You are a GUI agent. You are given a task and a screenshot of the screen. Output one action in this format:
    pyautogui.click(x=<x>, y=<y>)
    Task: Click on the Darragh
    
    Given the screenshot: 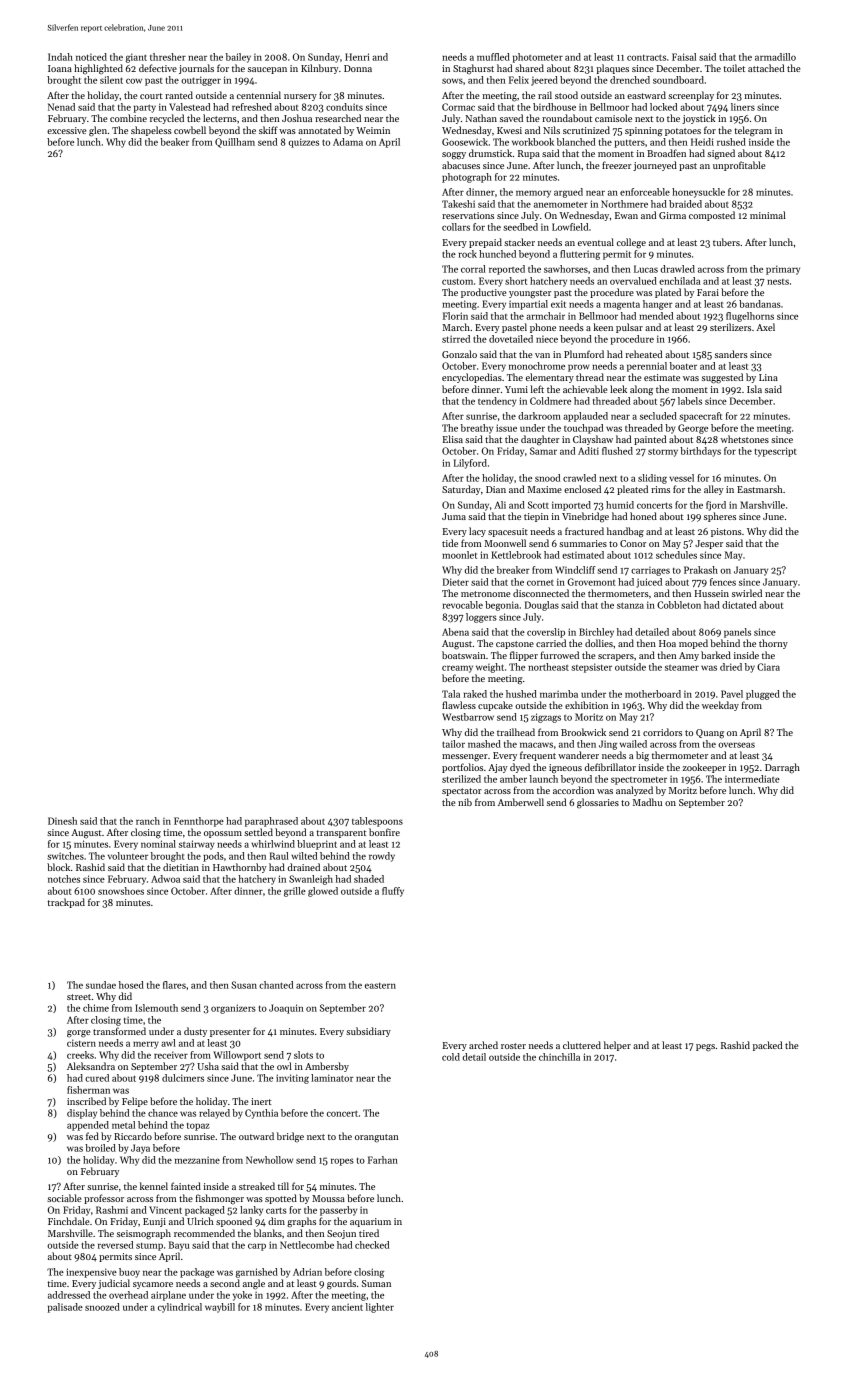 What is the action you would take?
    pyautogui.click(x=782, y=768)
